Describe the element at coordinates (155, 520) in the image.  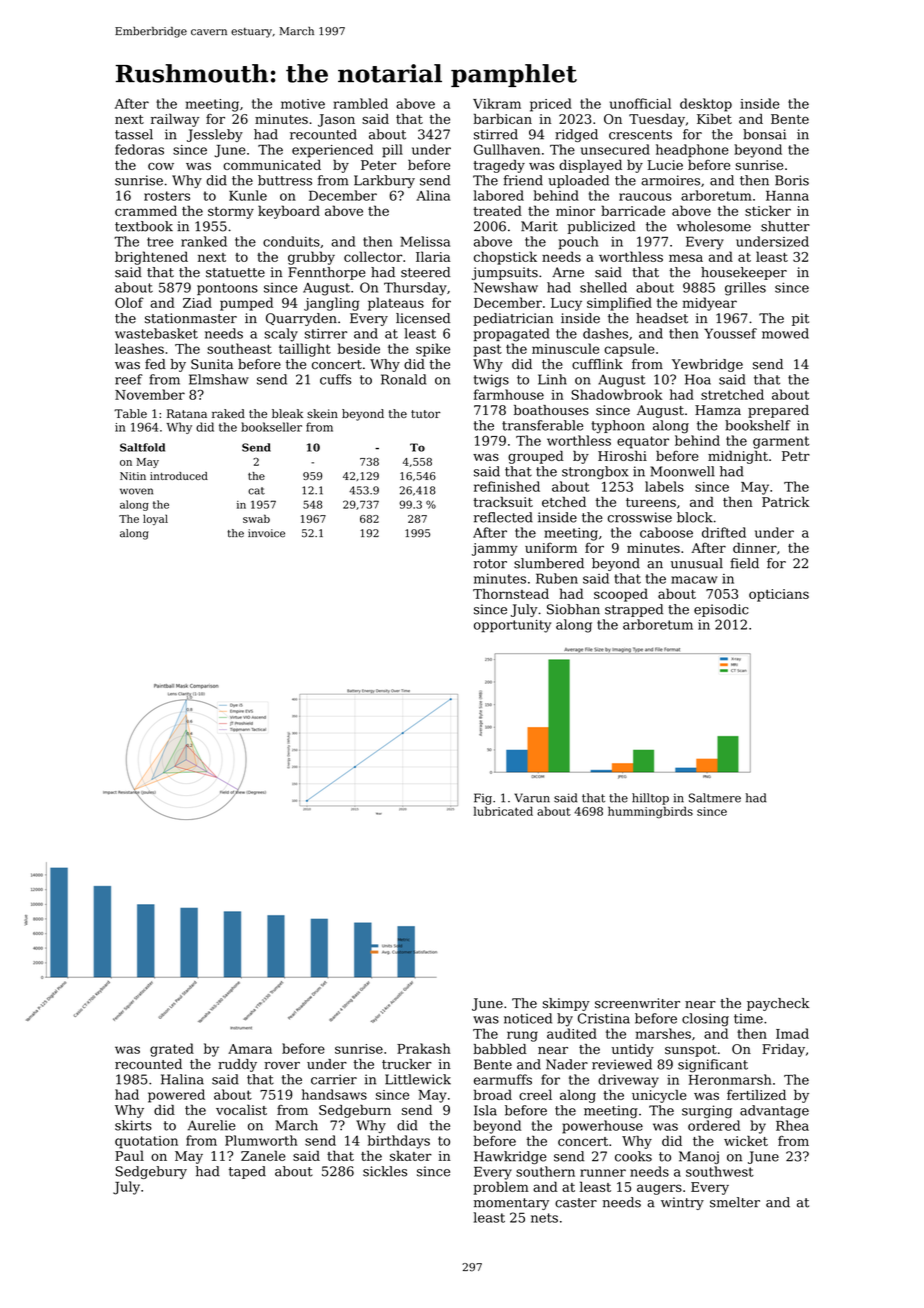
I see `loyal` at that location.
